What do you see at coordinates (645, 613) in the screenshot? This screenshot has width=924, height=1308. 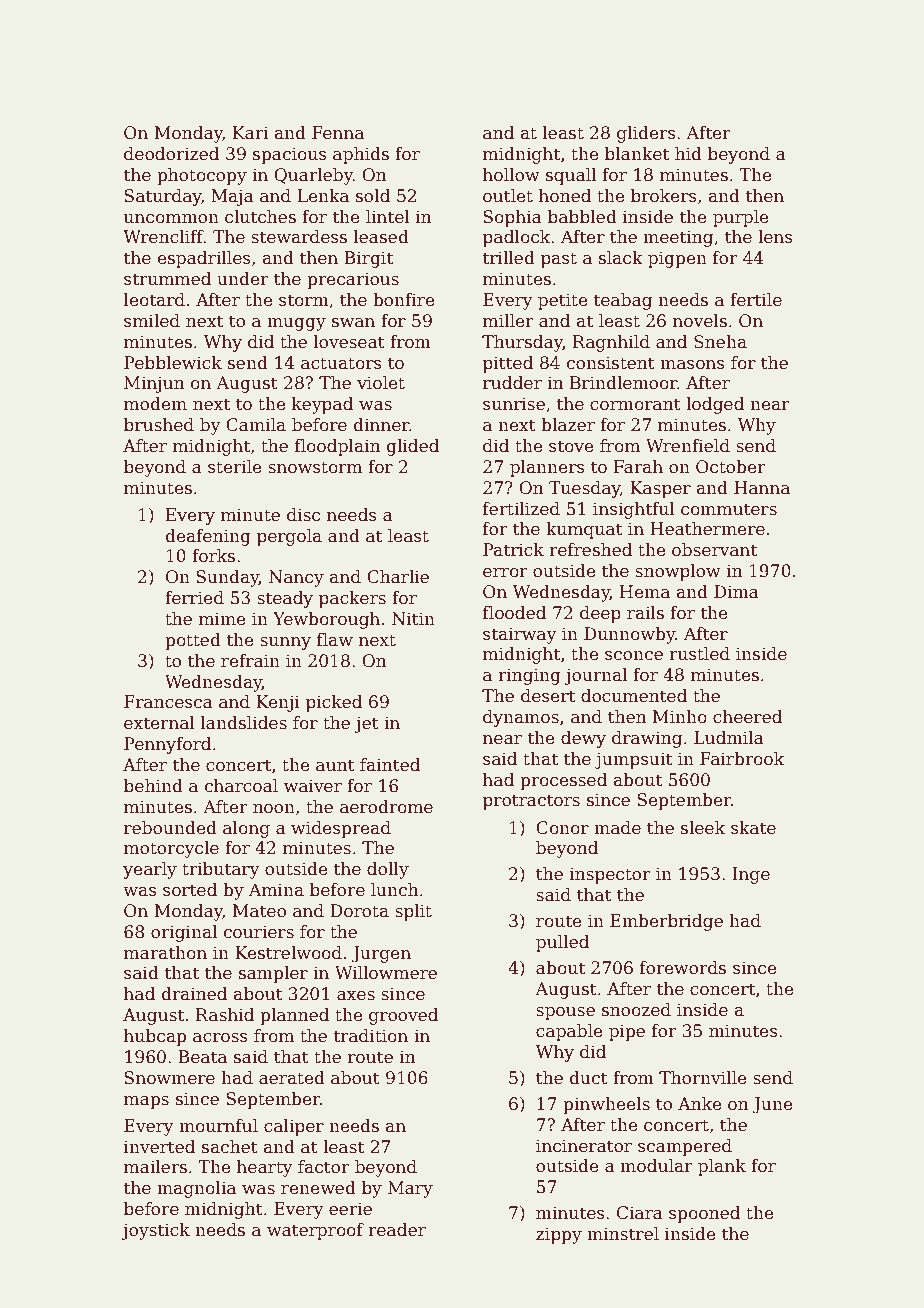 I see `rails` at bounding box center [645, 613].
